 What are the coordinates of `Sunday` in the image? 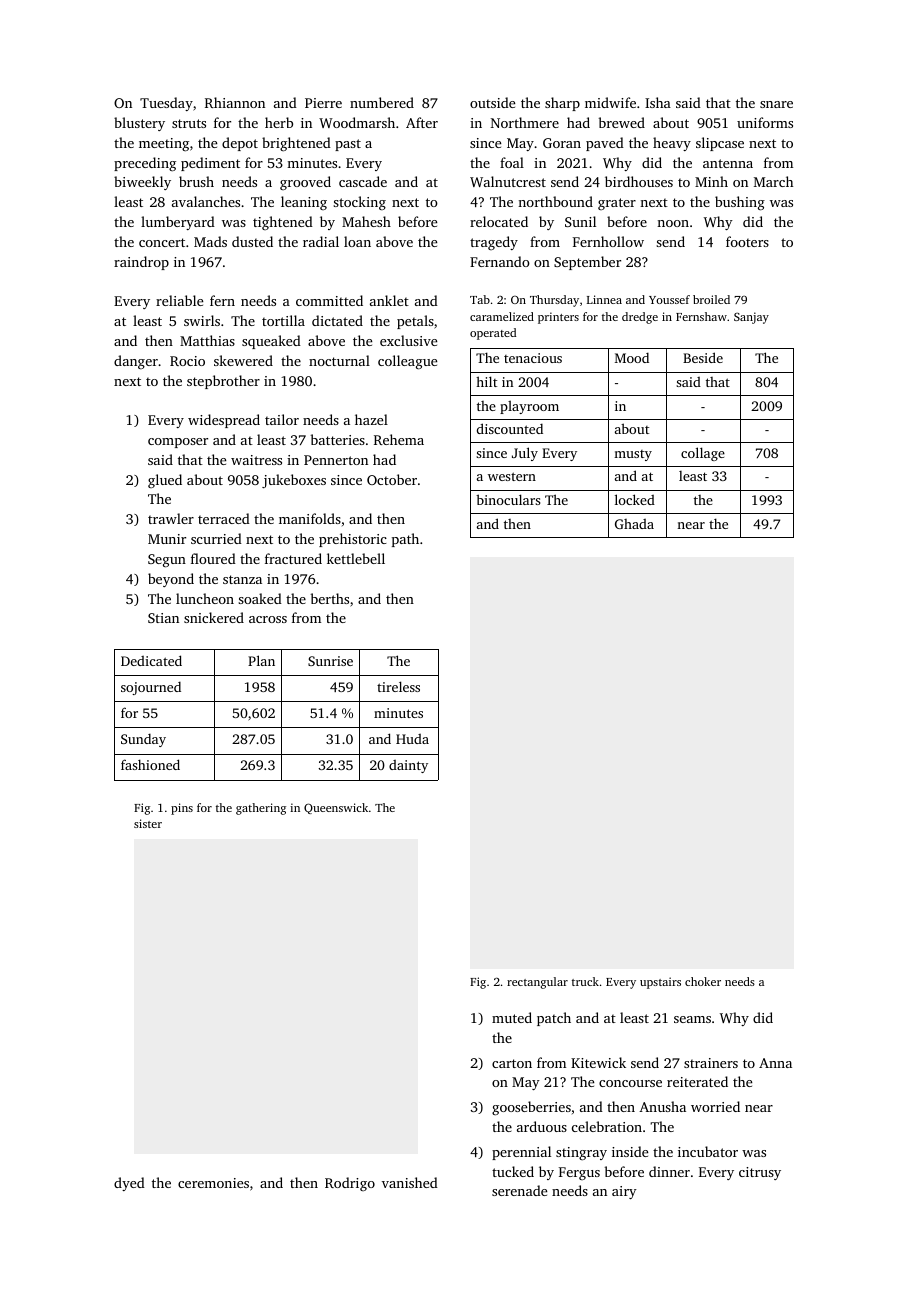 It's located at (143, 740).
